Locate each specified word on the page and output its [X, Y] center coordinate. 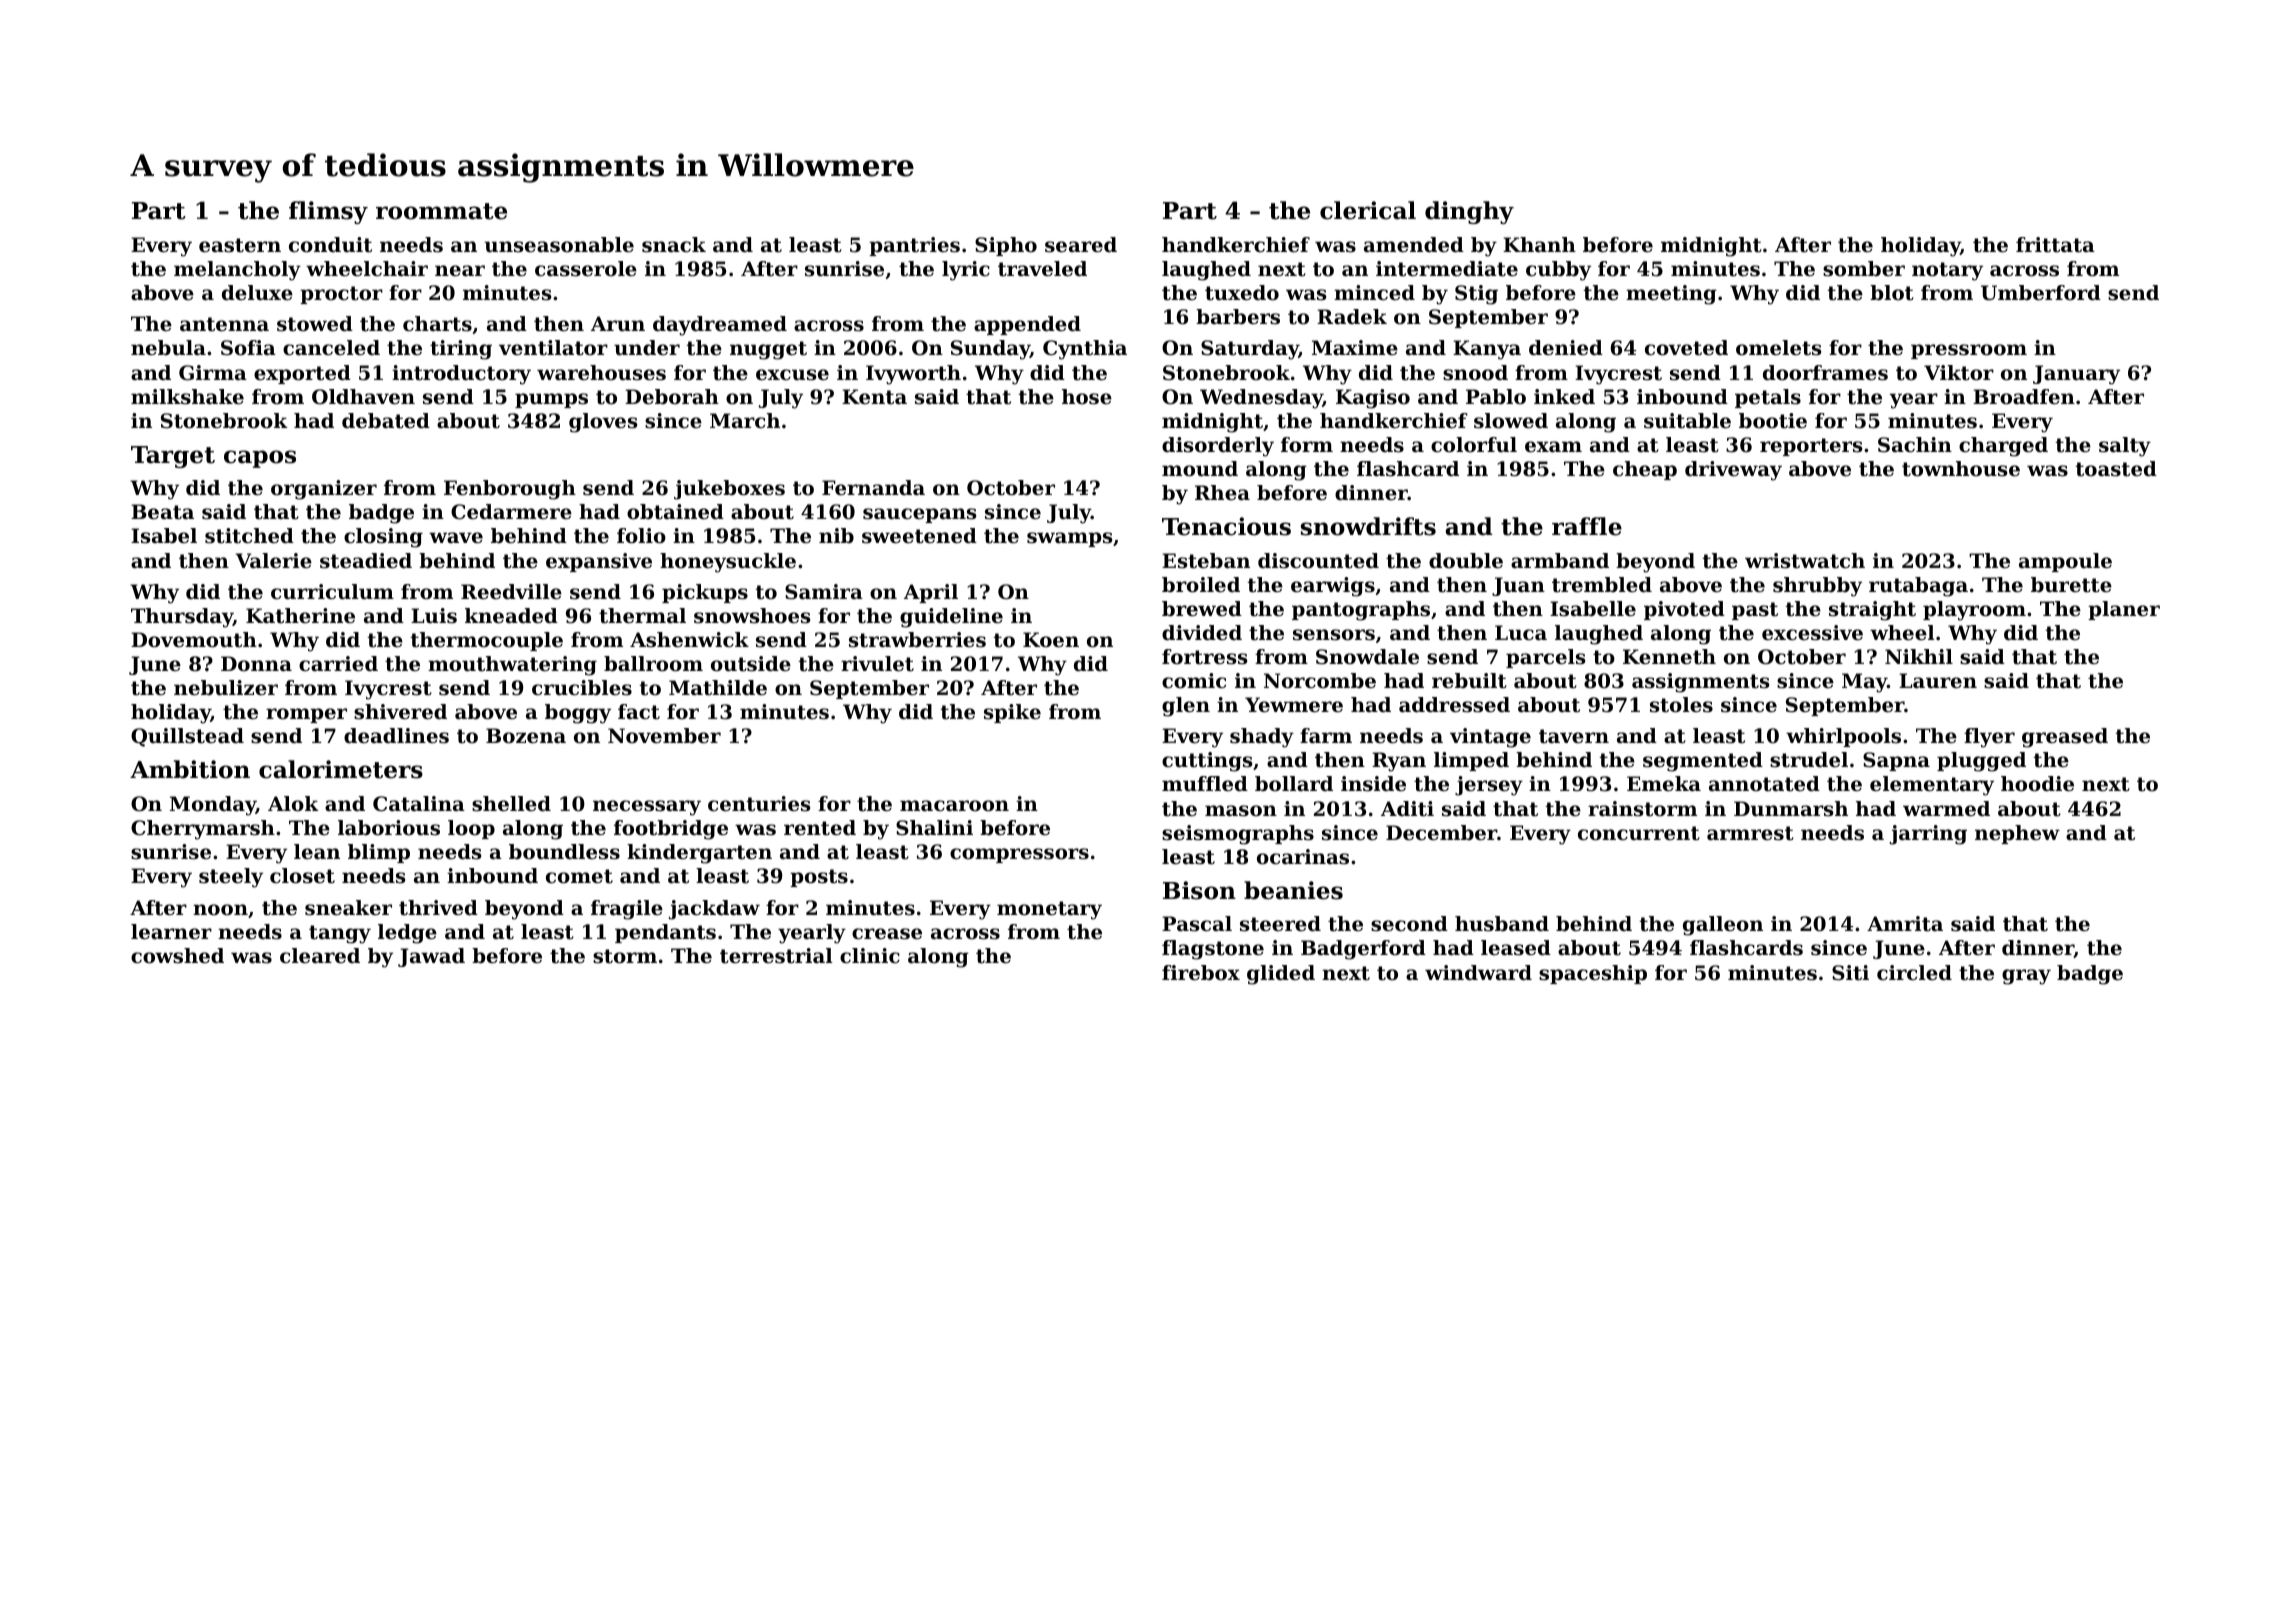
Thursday [182, 618]
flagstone [1213, 950]
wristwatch [1805, 561]
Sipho [1006, 246]
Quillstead [187, 737]
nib [836, 535]
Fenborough [510, 490]
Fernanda [873, 488]
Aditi [1407, 809]
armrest [1750, 833]
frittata [2055, 245]
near [460, 271]
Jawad [431, 957]
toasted [2116, 469]
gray [2026, 977]
